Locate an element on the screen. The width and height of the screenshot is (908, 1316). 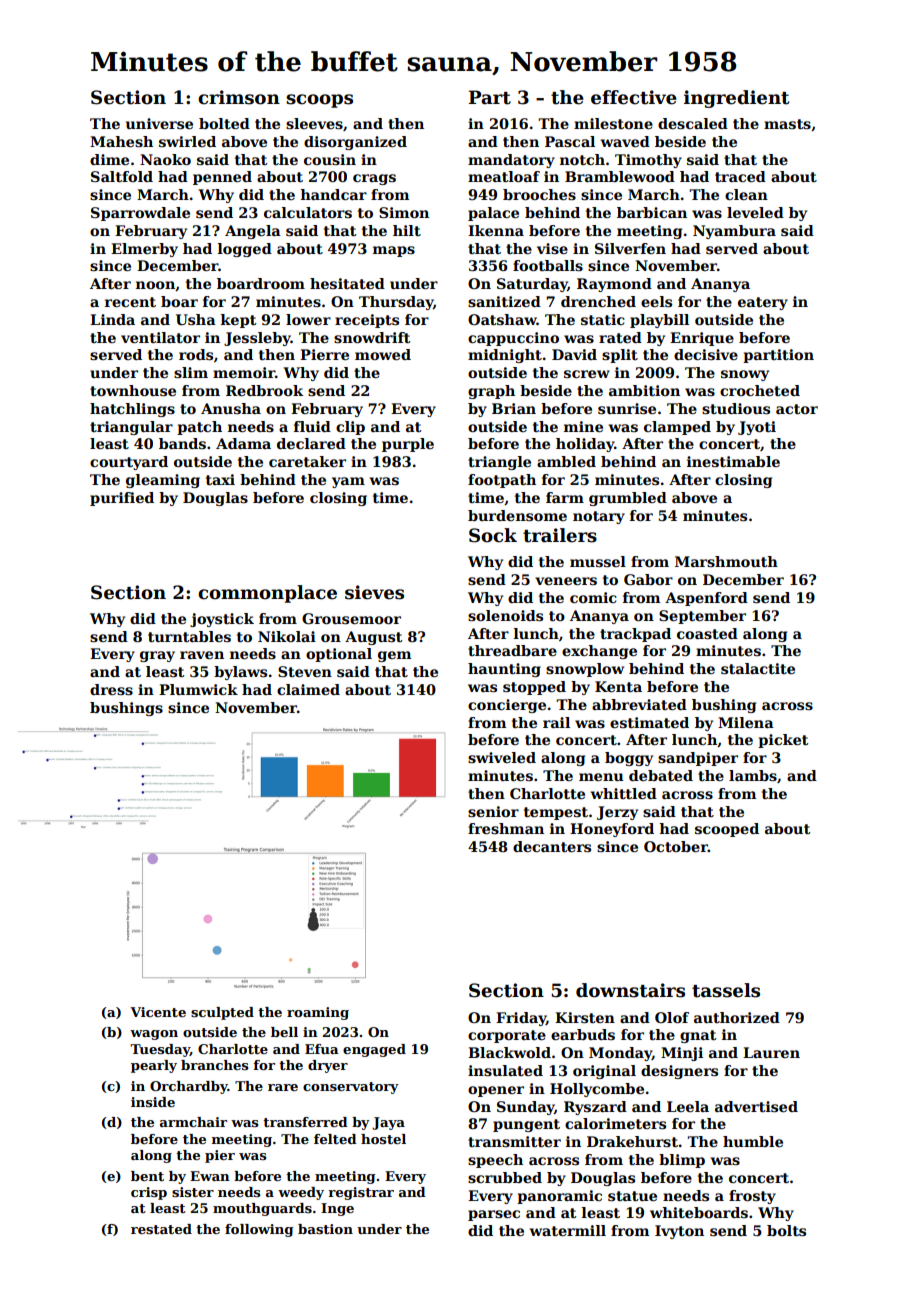
Vicente is located at coordinates (158, 1012).
